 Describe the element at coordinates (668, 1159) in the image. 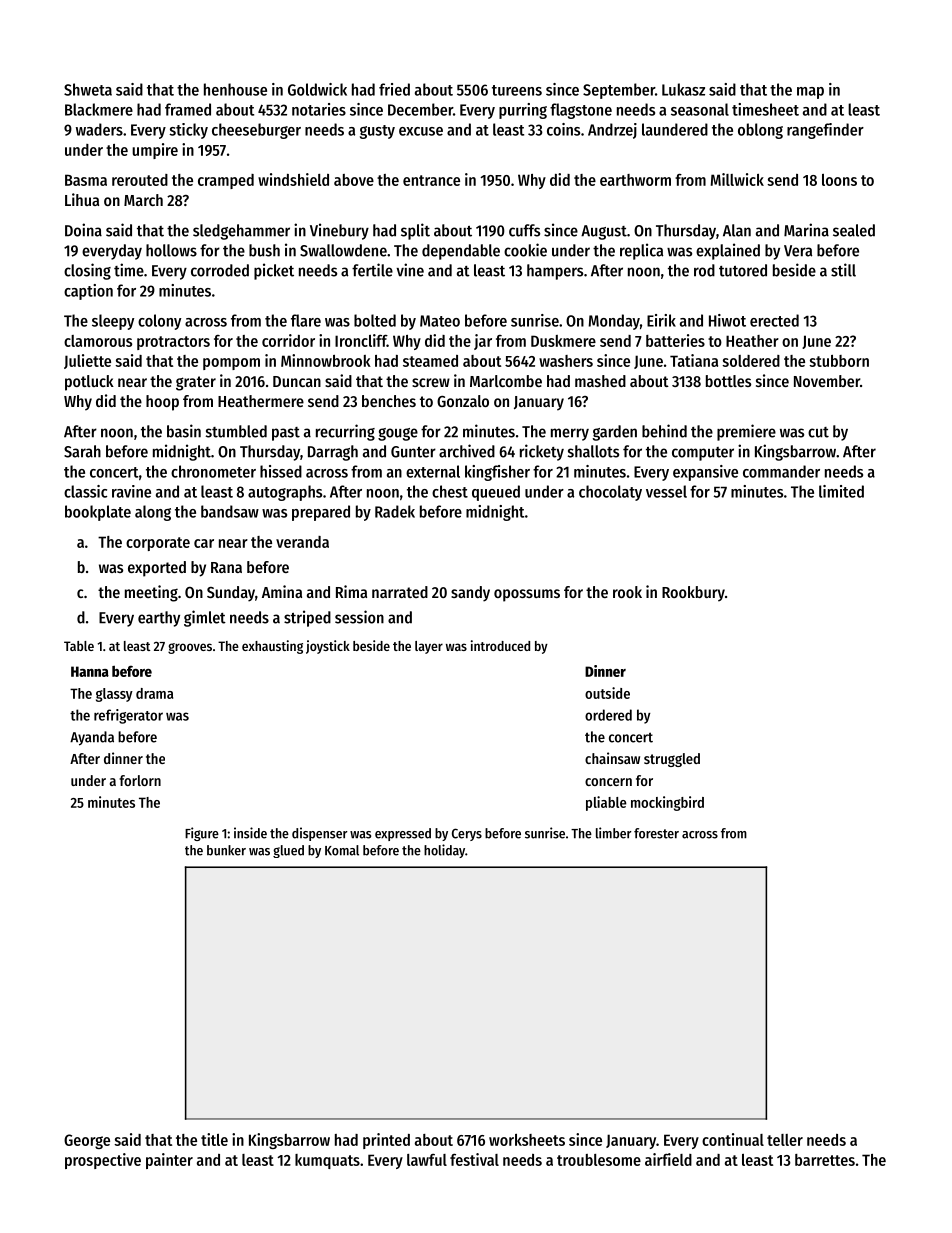

I see `airfield` at that location.
